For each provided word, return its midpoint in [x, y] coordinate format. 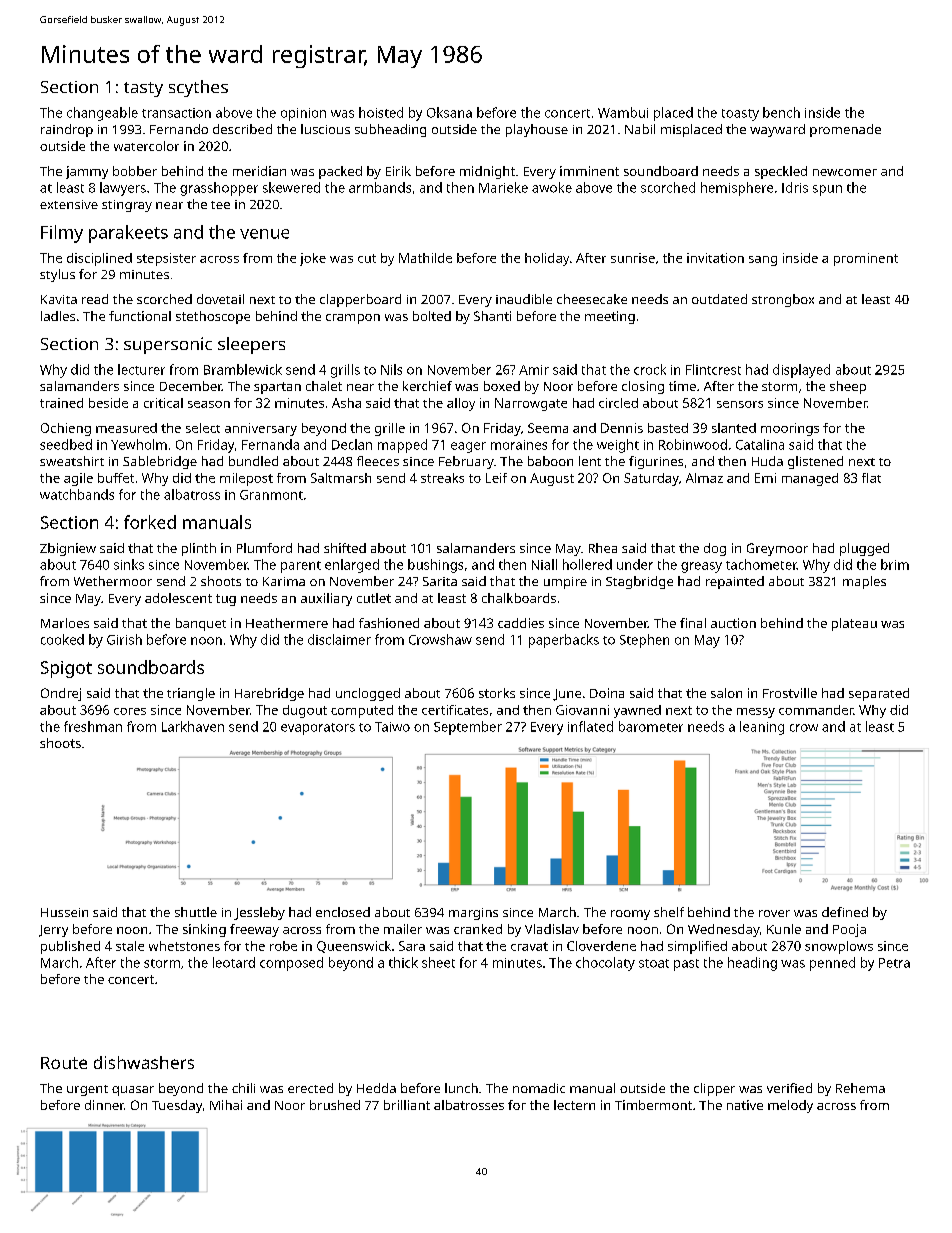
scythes [198, 88]
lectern [574, 1105]
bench [781, 112]
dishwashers [144, 1062]
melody [790, 1106]
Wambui [623, 112]
